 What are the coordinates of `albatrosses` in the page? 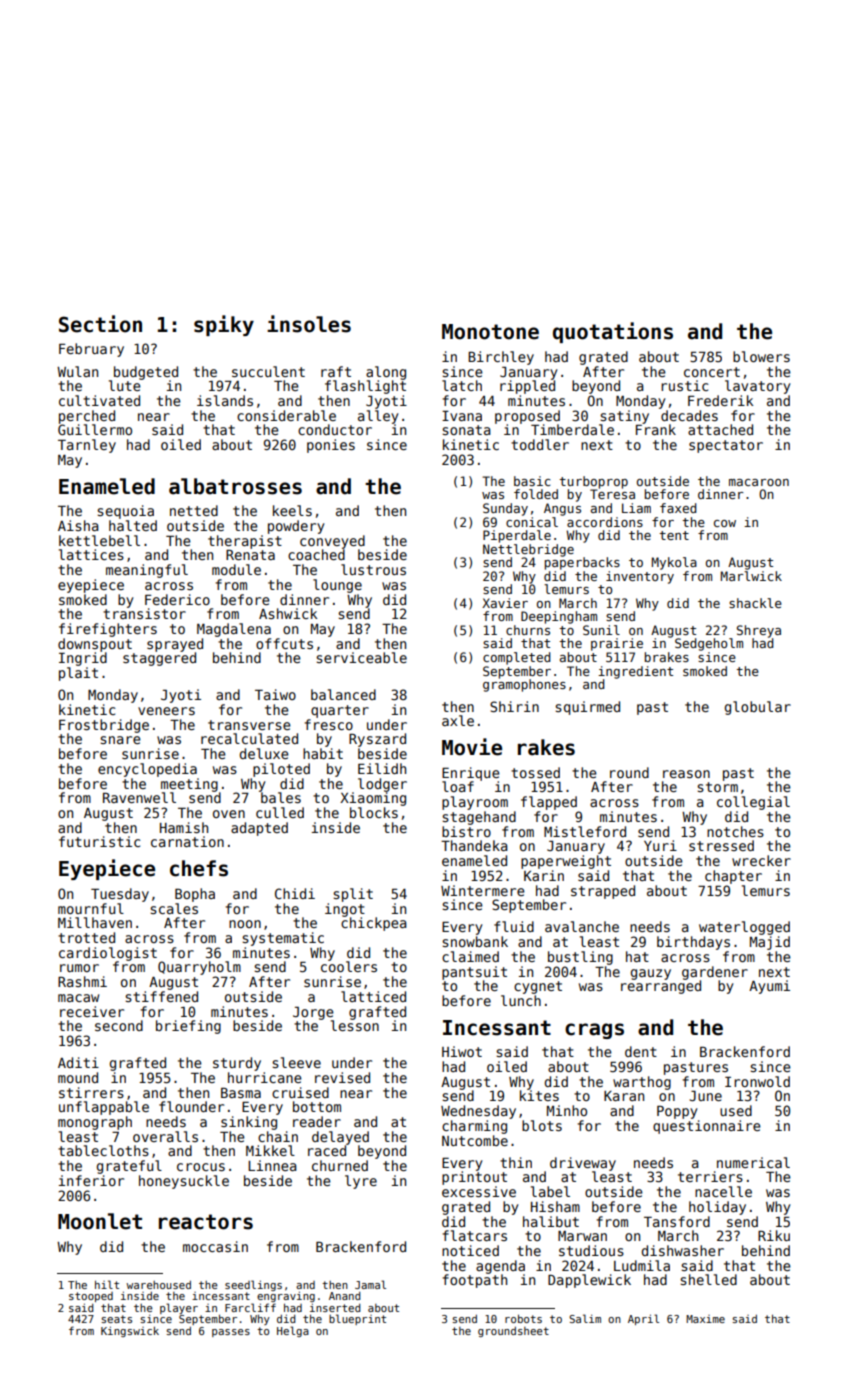 It's located at (235, 486).
